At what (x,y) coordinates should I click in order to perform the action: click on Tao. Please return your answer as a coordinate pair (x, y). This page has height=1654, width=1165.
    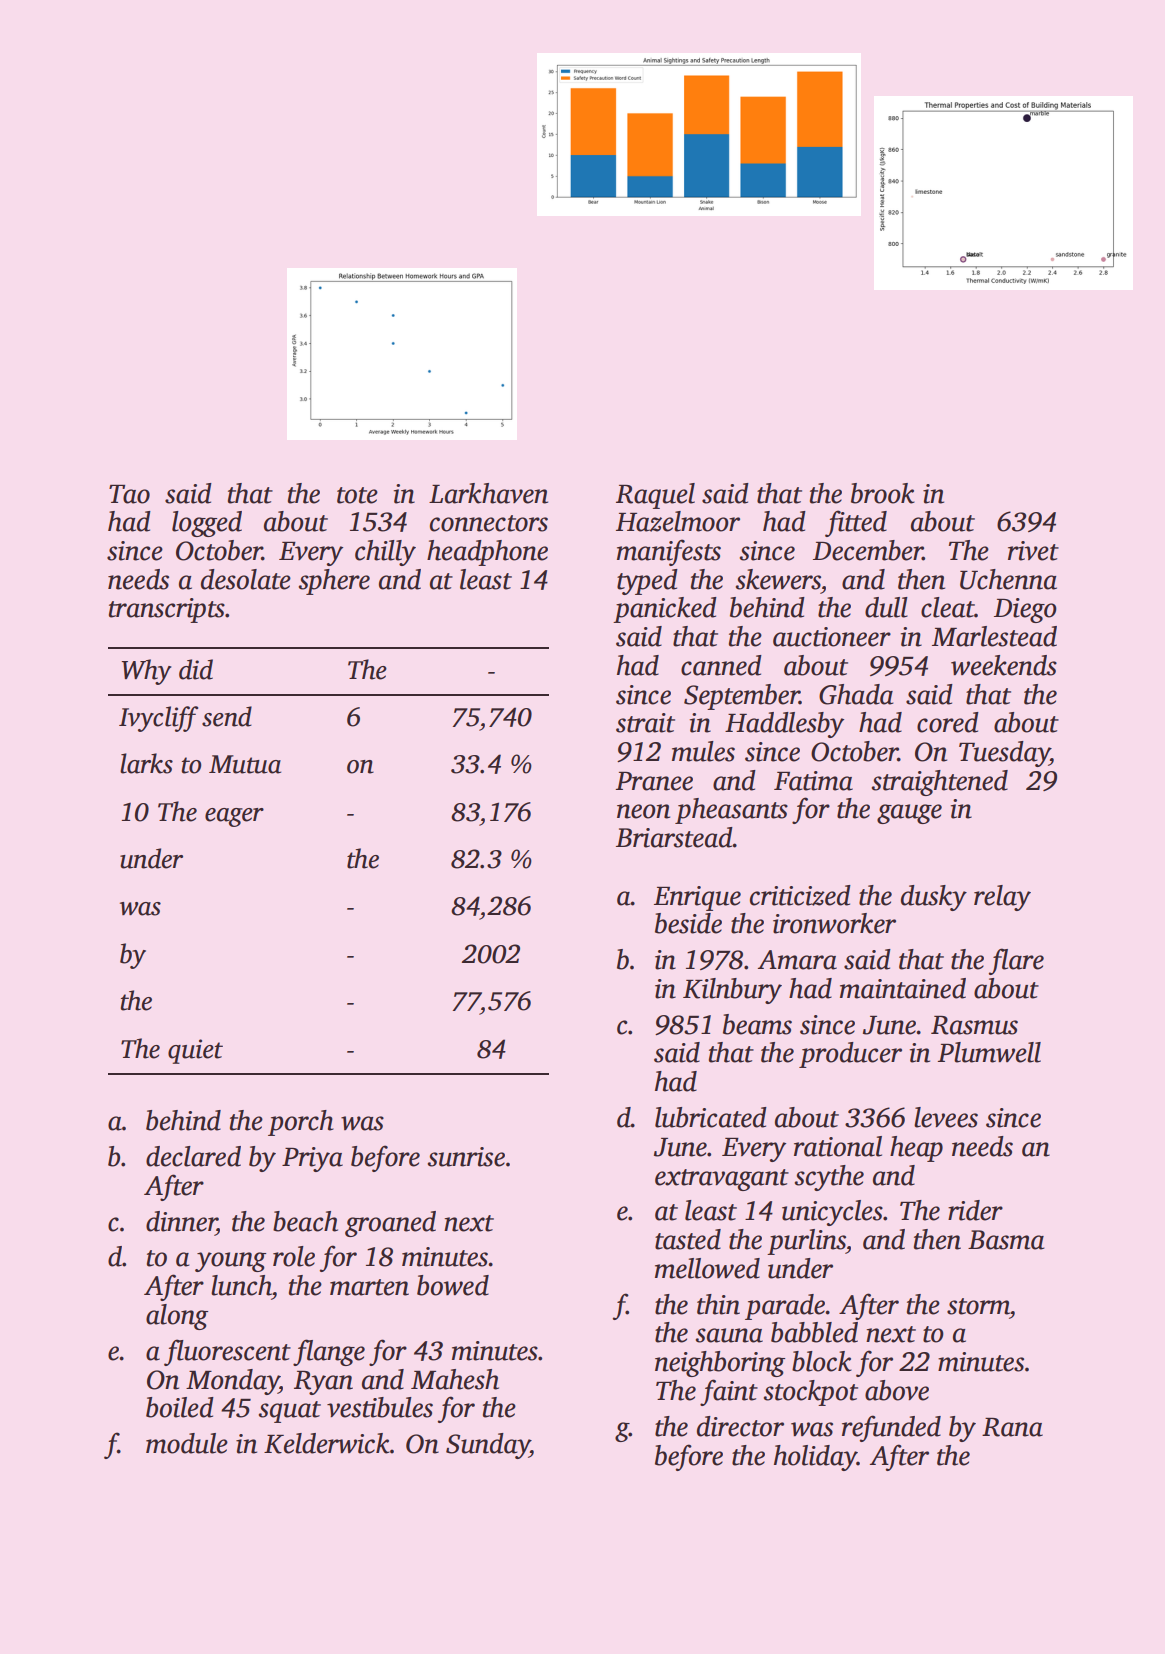
    Looking at the image, I should click on (129, 494).
